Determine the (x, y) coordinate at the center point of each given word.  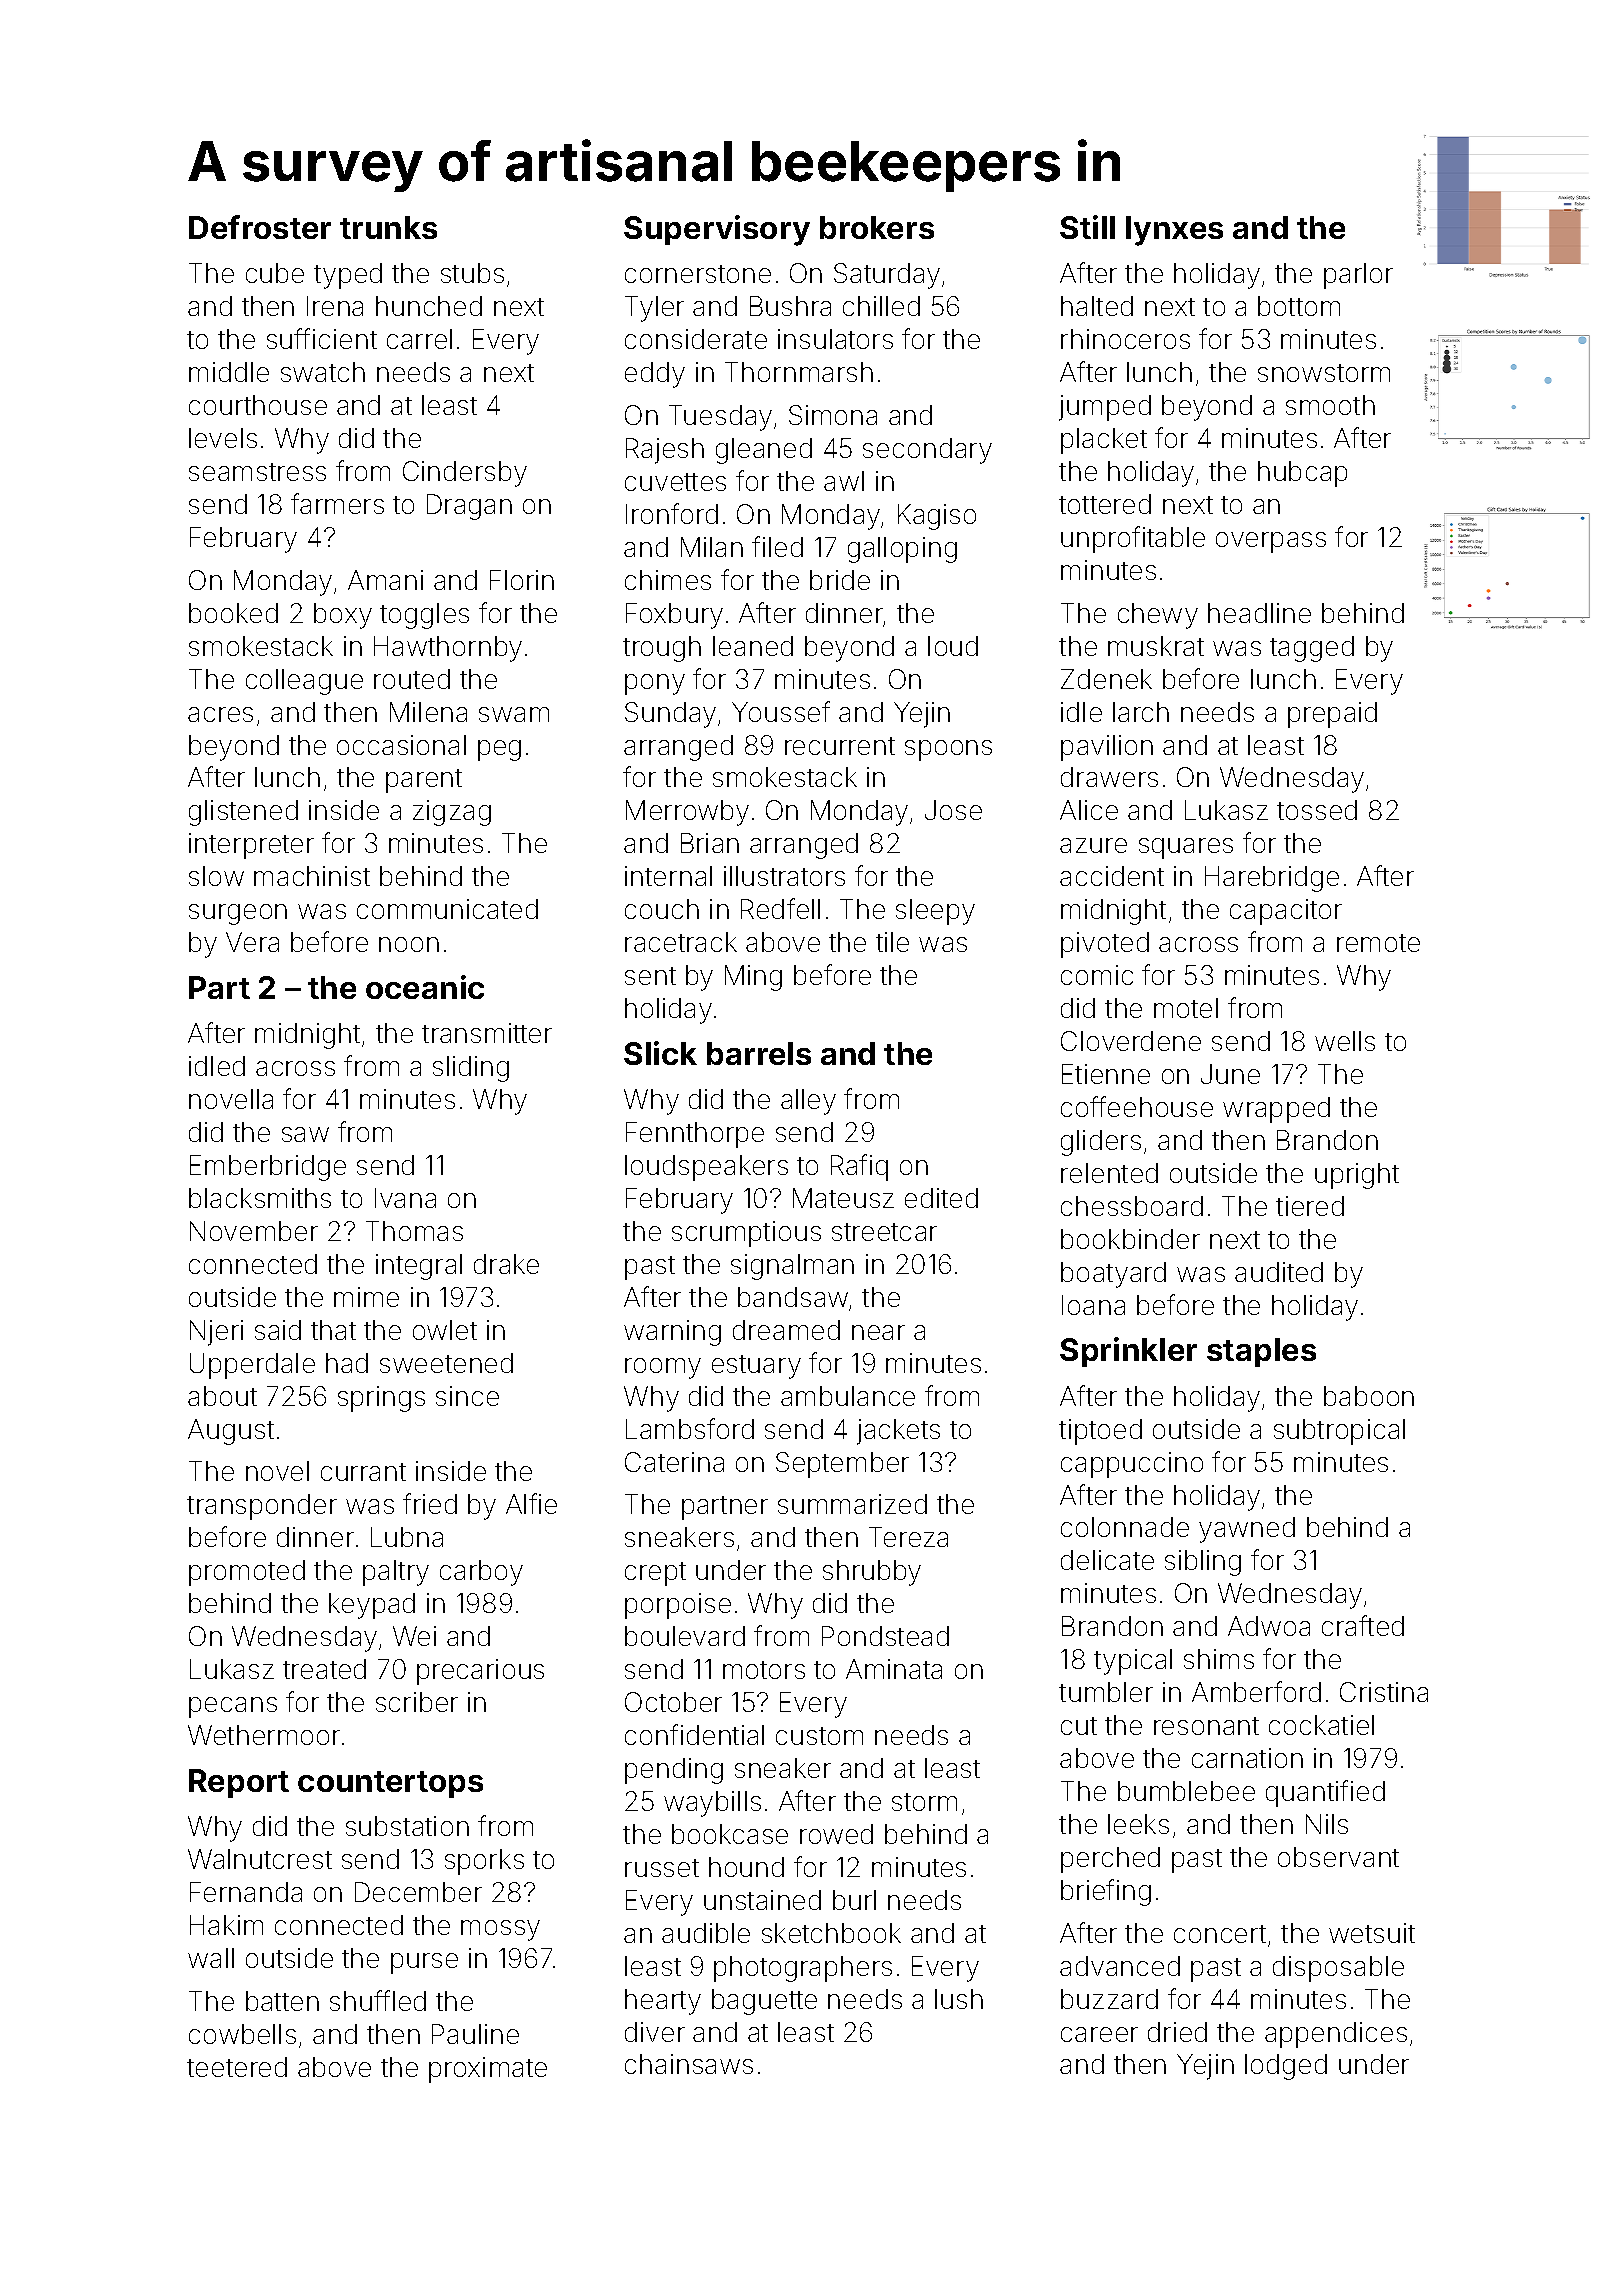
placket (1104, 441)
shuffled (378, 2000)
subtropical (1339, 1432)
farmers (337, 503)
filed (777, 546)
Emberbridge (268, 1168)
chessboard (1132, 1206)
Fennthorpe (695, 1135)
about (222, 1396)
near (878, 1332)
